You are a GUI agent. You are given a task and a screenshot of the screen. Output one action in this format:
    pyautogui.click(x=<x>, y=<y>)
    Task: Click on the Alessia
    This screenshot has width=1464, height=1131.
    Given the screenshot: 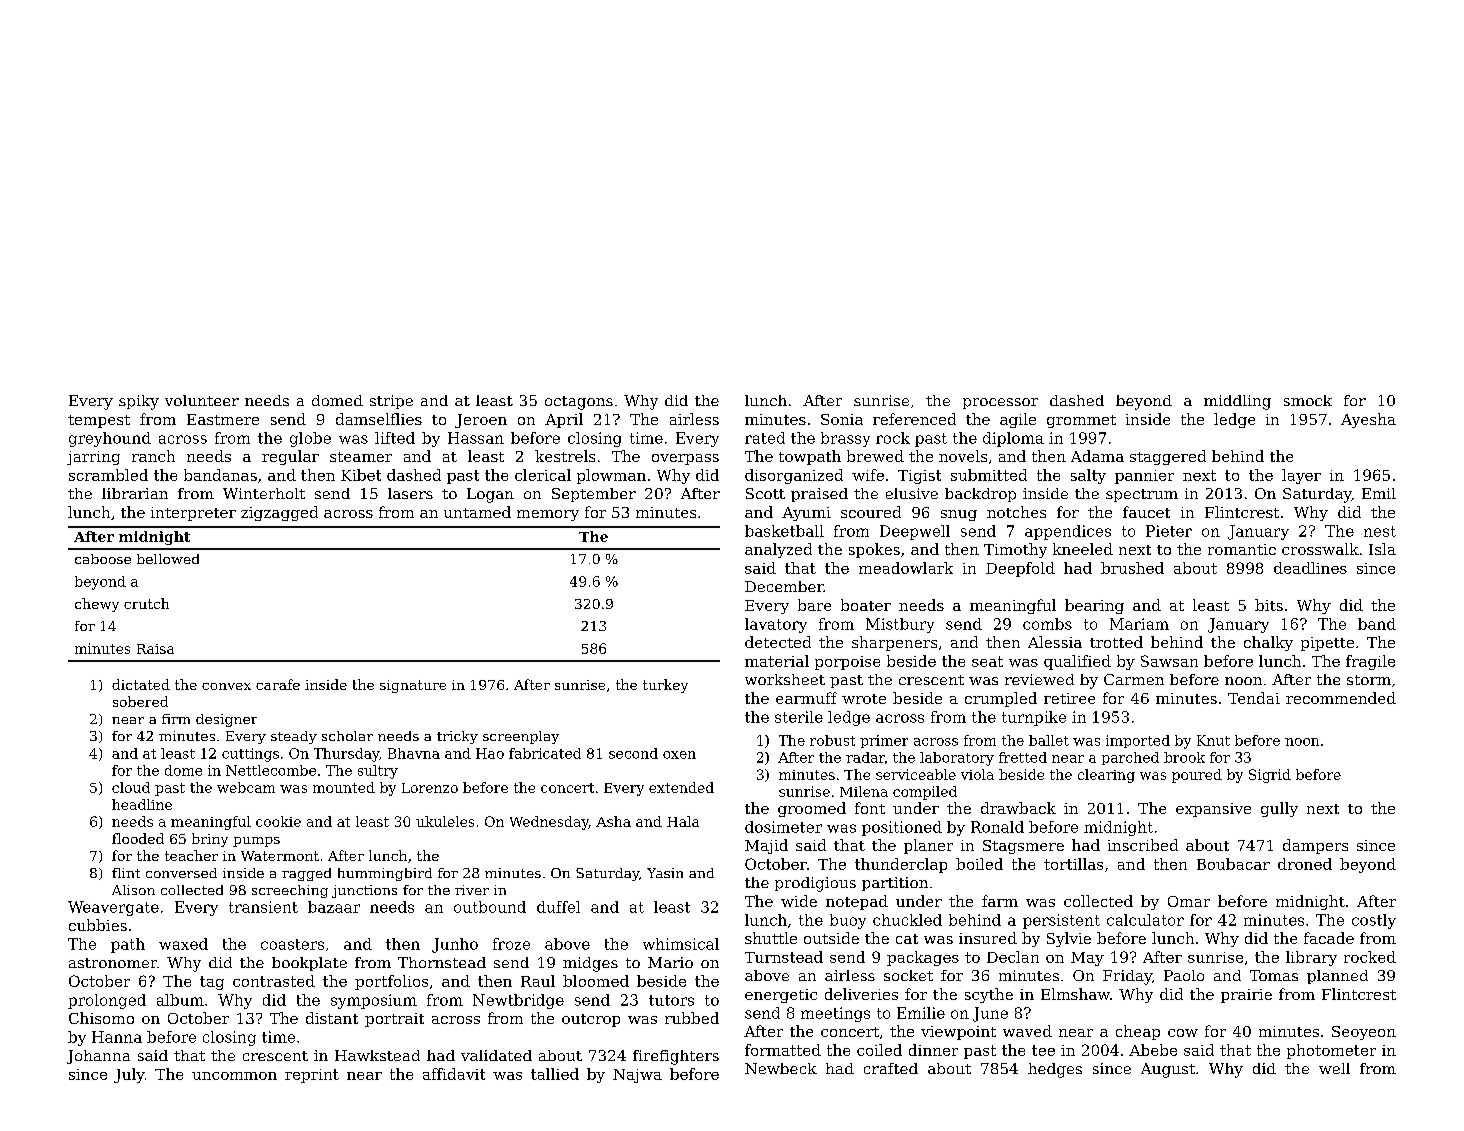 What is the action you would take?
    pyautogui.click(x=1055, y=642)
